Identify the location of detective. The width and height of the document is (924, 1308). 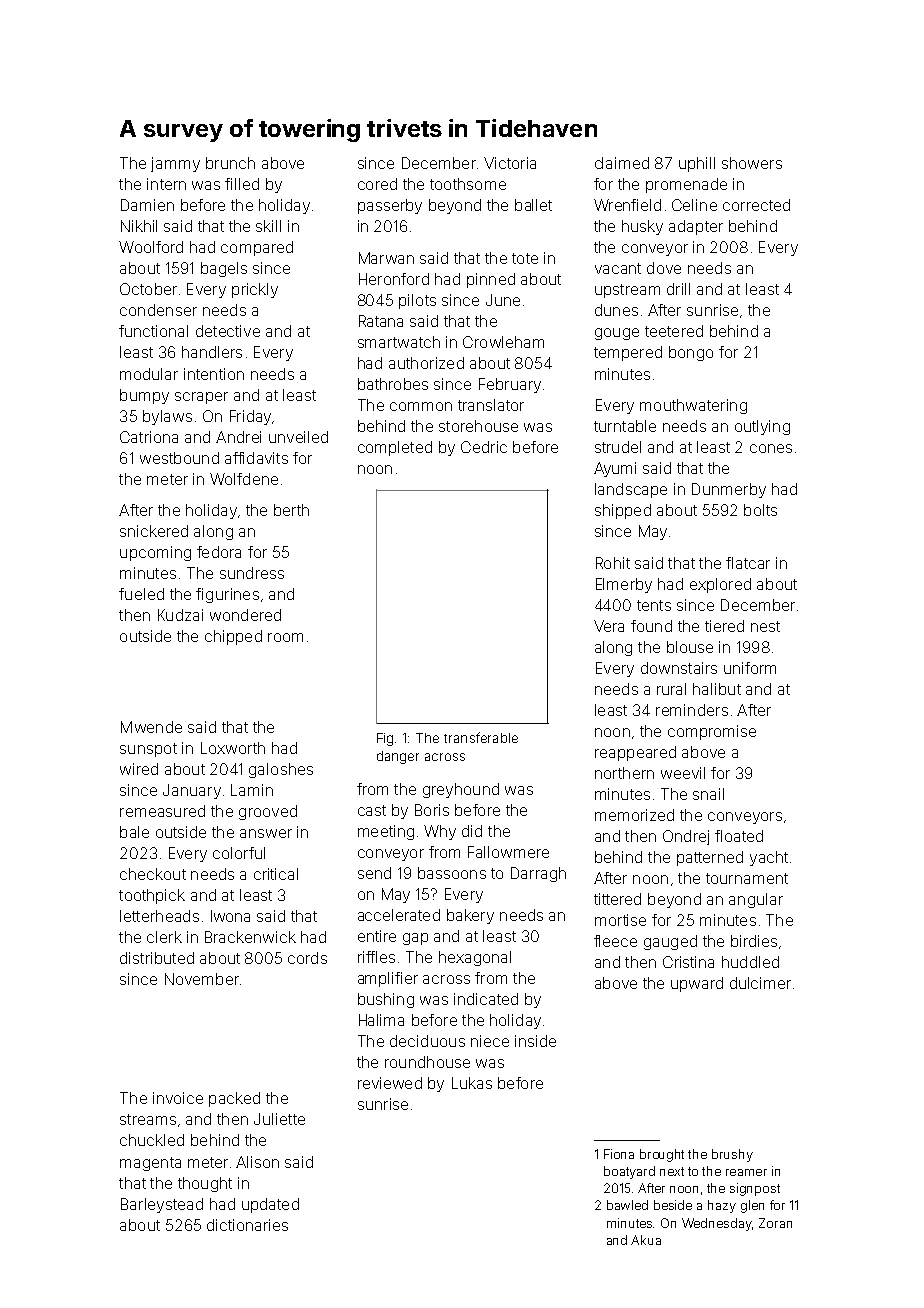
(228, 331).
